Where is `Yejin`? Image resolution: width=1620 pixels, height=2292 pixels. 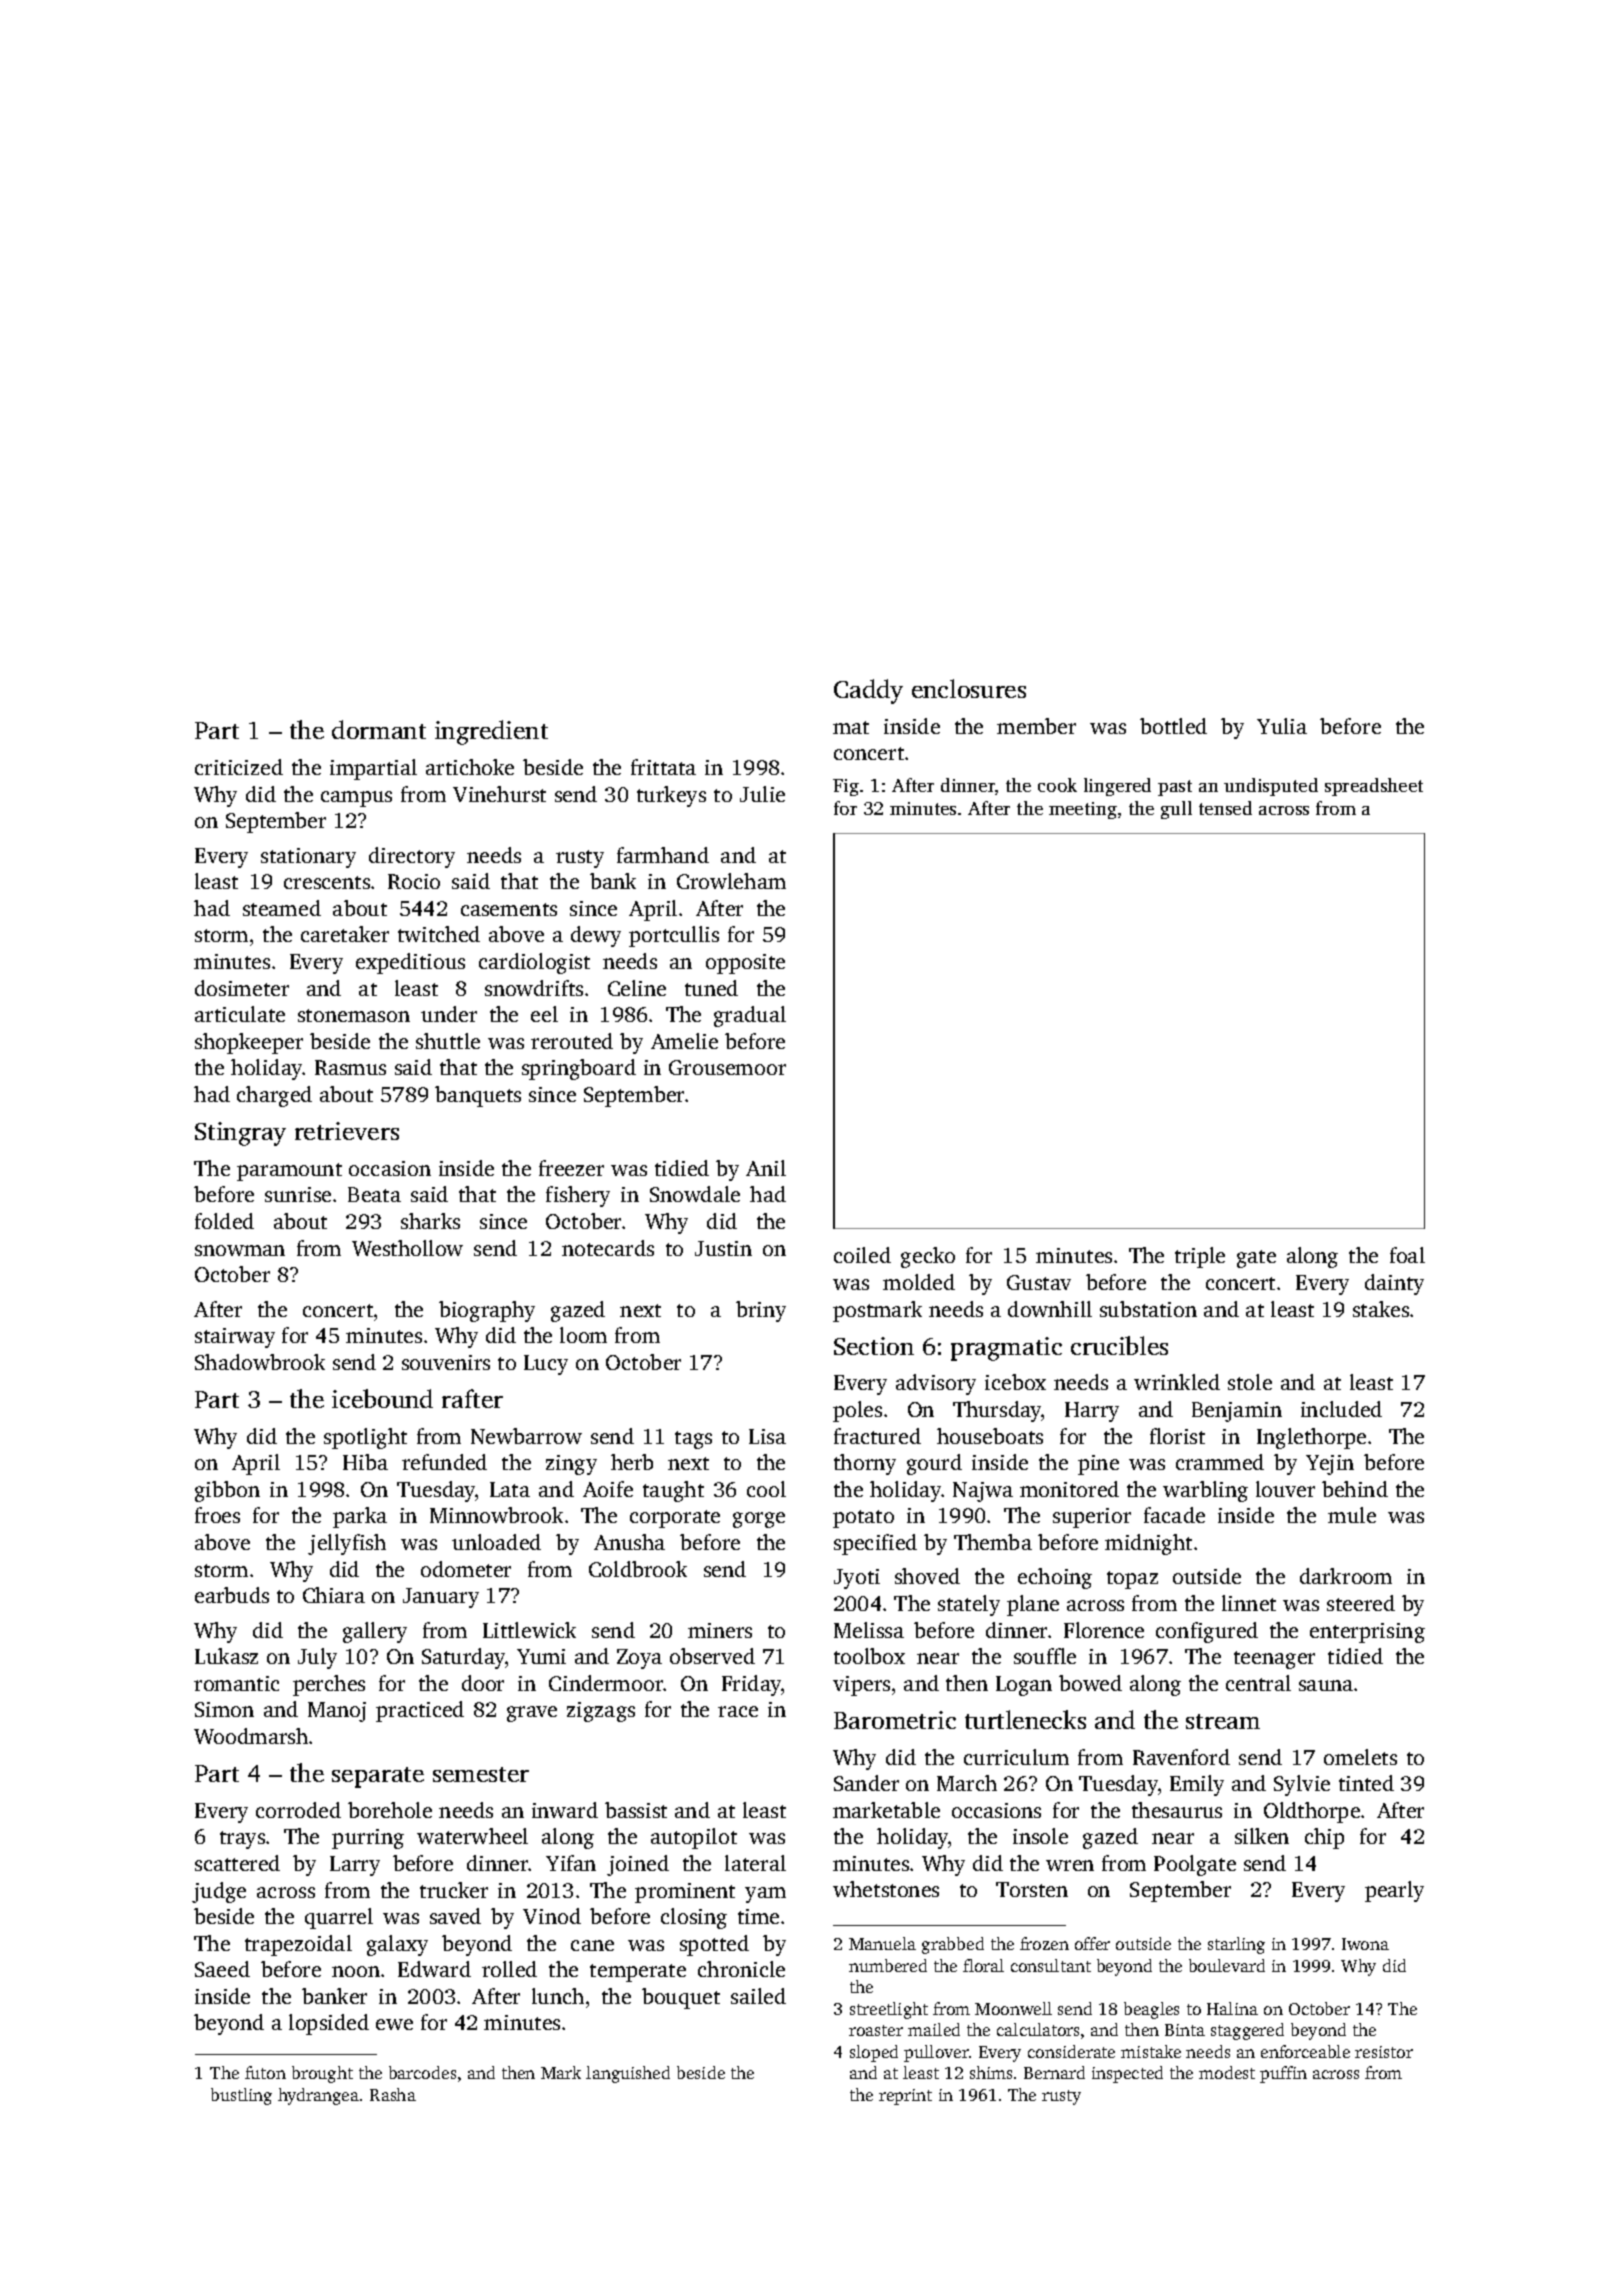
Yejin is located at coordinates (1330, 1465).
